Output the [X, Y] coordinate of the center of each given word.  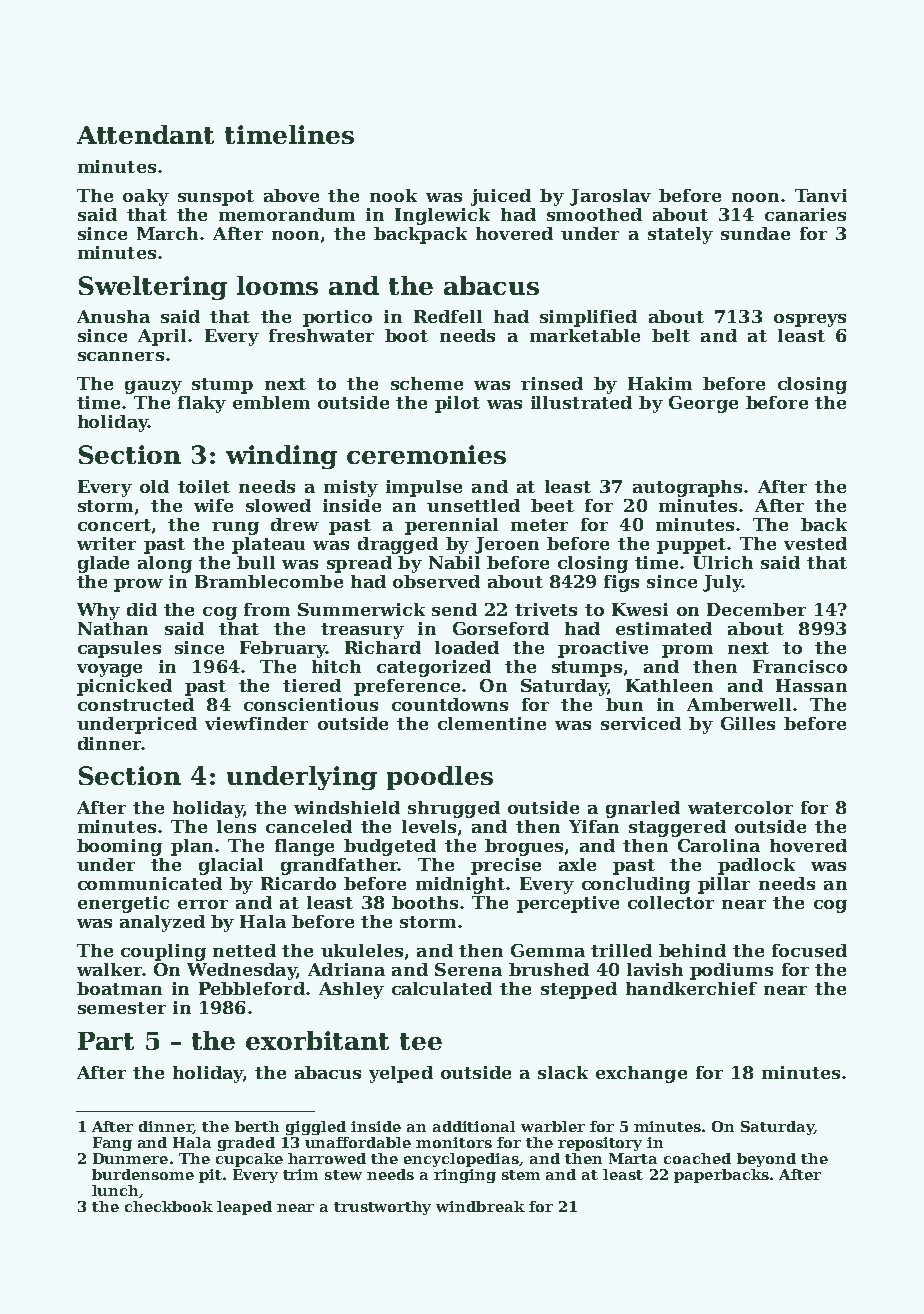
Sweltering [153, 288]
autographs [687, 488]
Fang [112, 1144]
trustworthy [382, 1208]
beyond [766, 1160]
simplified [588, 318]
